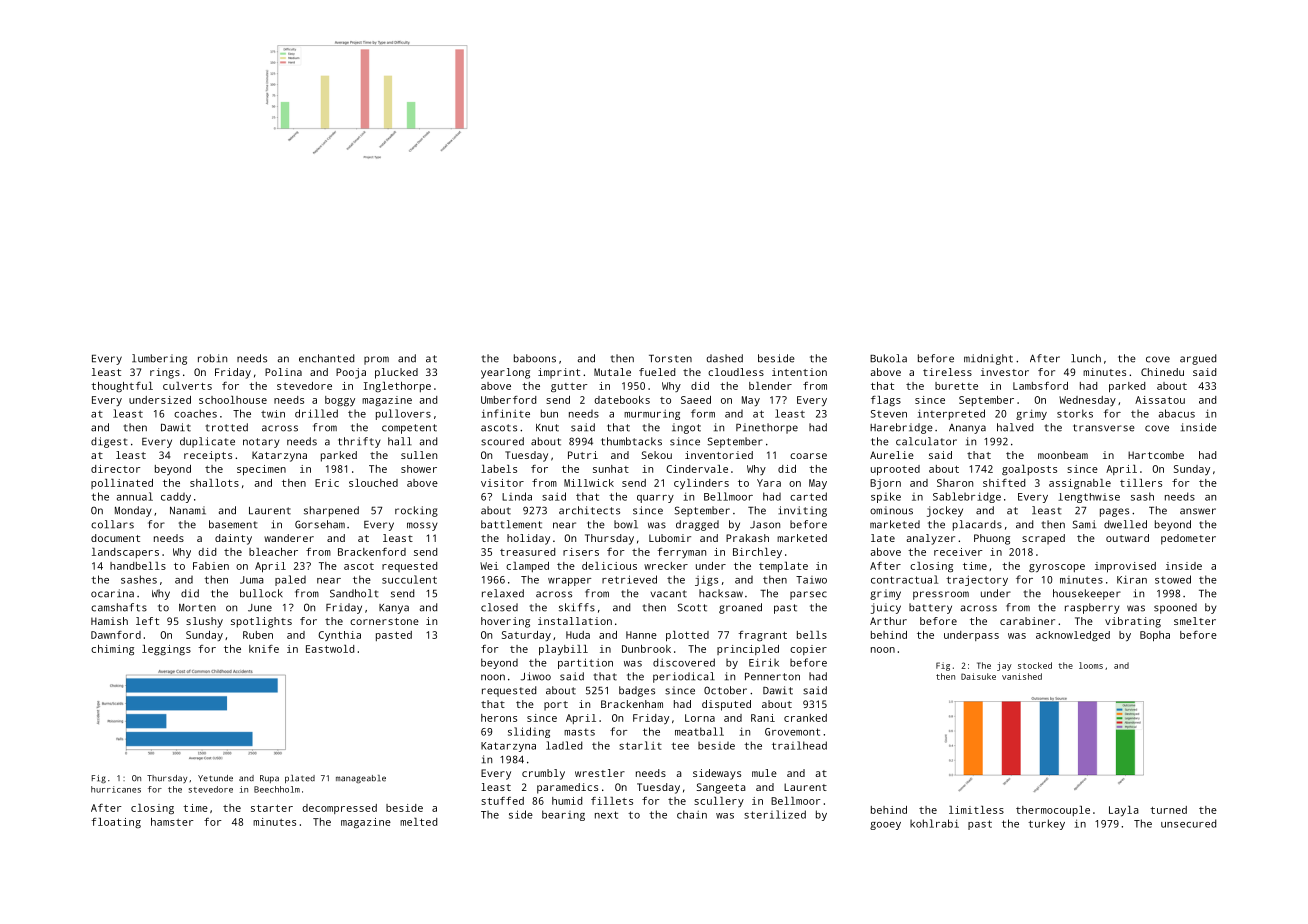 The image size is (1308, 924). What do you see at coordinates (764, 773) in the screenshot?
I see `mule` at bounding box center [764, 773].
